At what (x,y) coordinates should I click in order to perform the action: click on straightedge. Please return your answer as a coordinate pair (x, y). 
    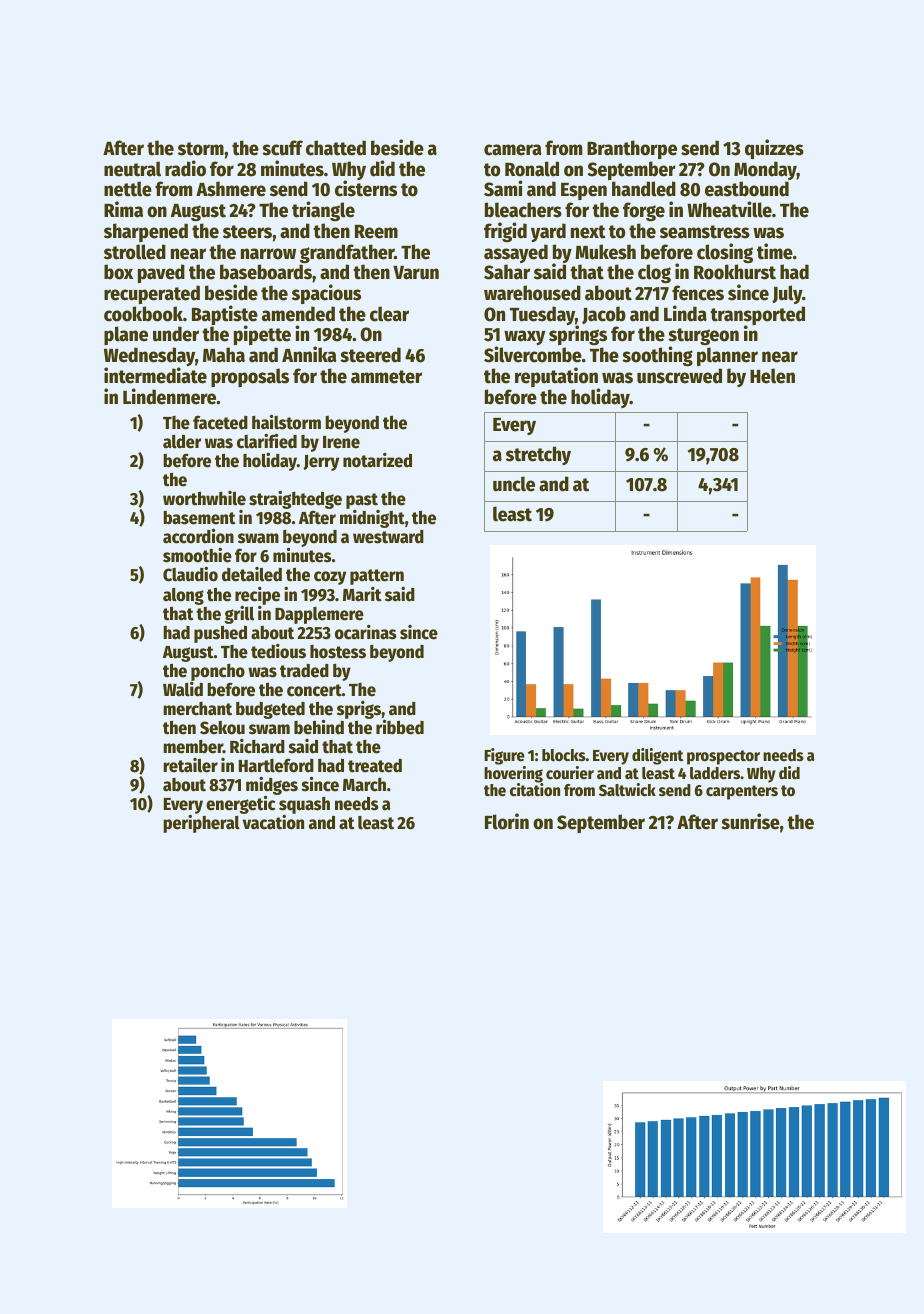
    Looking at the image, I should click on (295, 501).
